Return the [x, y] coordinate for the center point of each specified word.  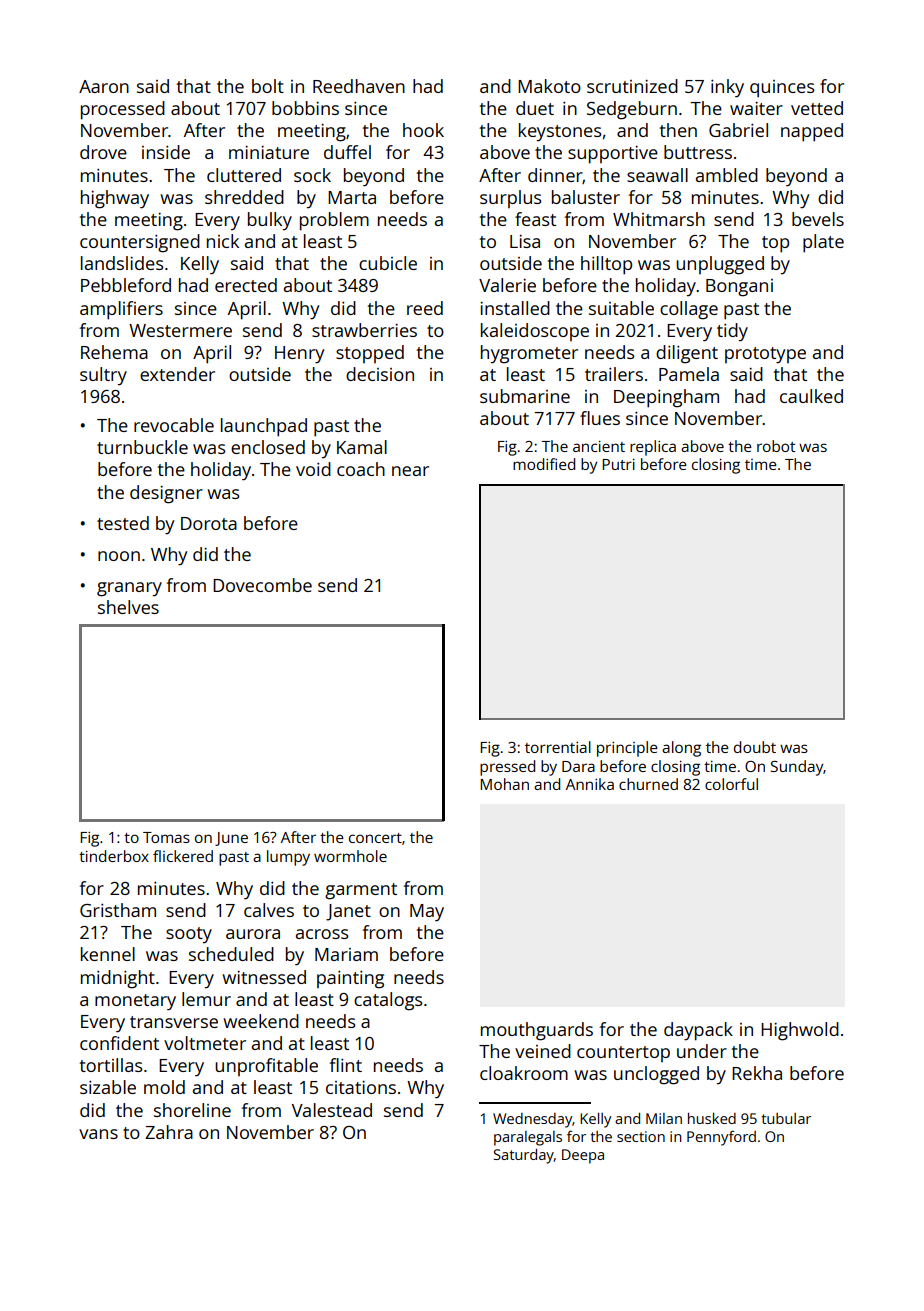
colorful [731, 784]
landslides [122, 263]
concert [375, 838]
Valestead [332, 1110]
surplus [510, 199]
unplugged [720, 265]
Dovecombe [262, 585]
